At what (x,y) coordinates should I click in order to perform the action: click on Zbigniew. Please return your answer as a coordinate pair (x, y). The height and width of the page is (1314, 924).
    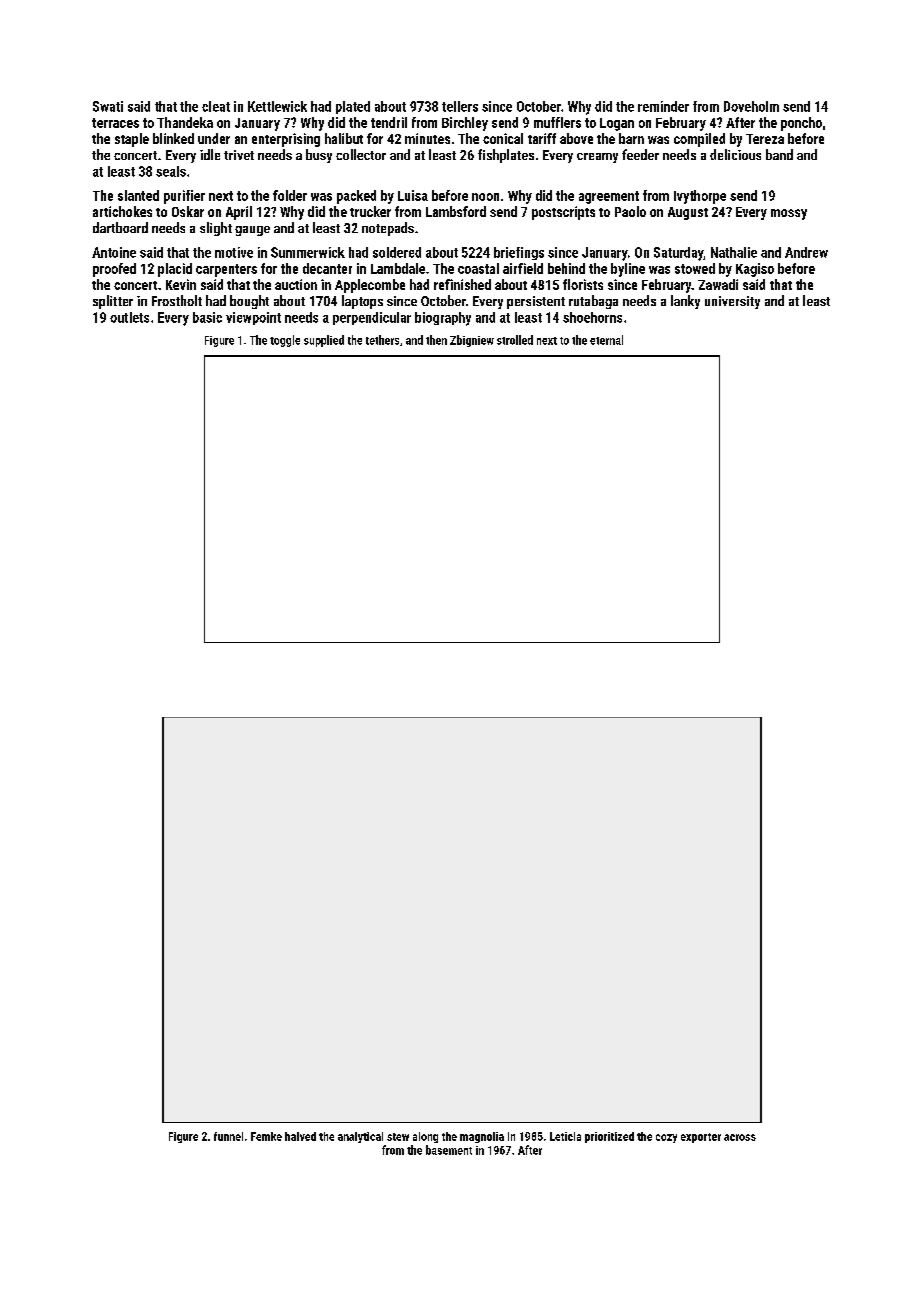
    Looking at the image, I should click on (472, 341).
